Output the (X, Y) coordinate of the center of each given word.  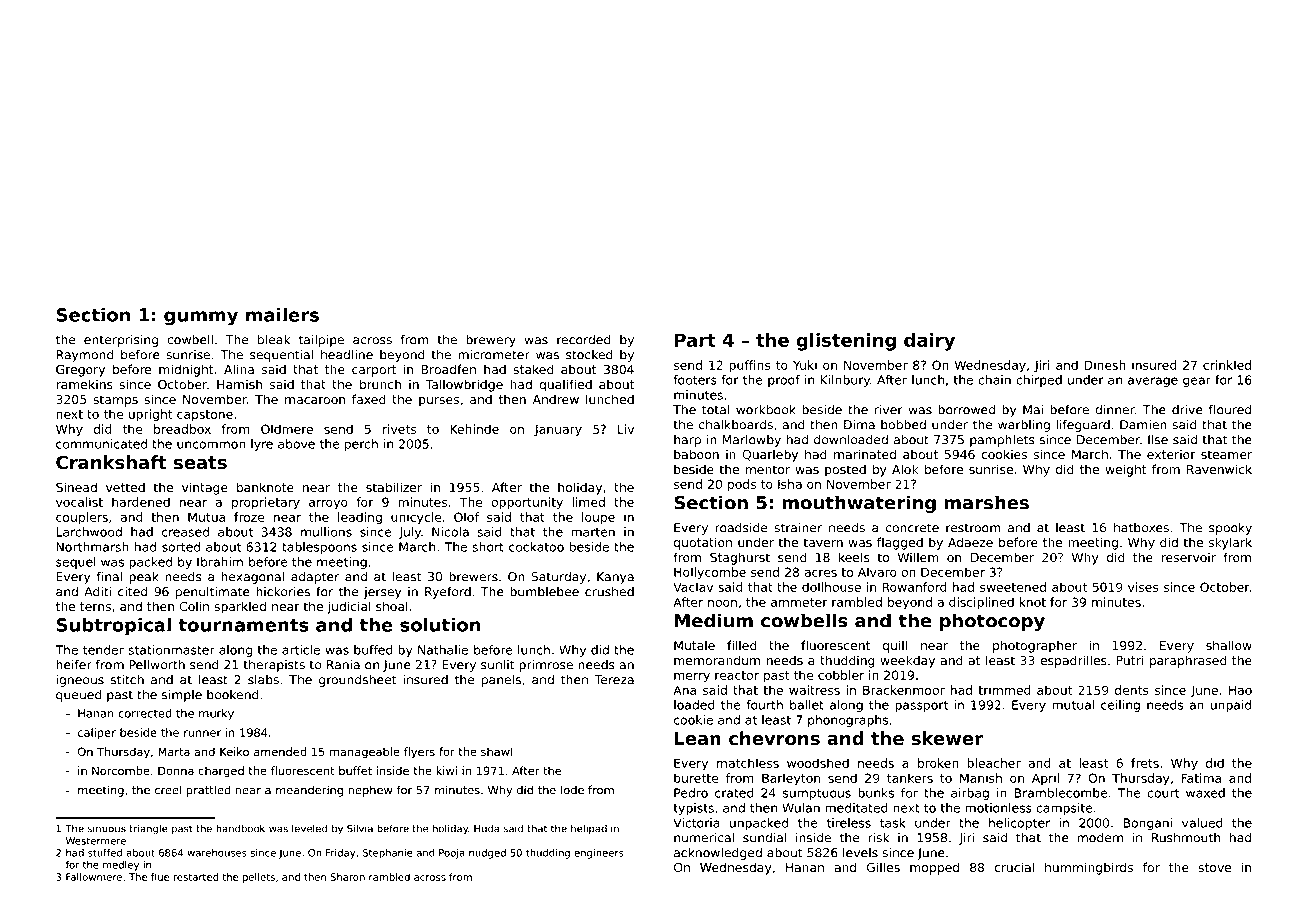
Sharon (347, 877)
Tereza (614, 680)
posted (845, 470)
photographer (1035, 646)
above (296, 444)
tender (103, 650)
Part (695, 340)
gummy (201, 318)
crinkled (1227, 365)
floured (1230, 409)
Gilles (883, 867)
